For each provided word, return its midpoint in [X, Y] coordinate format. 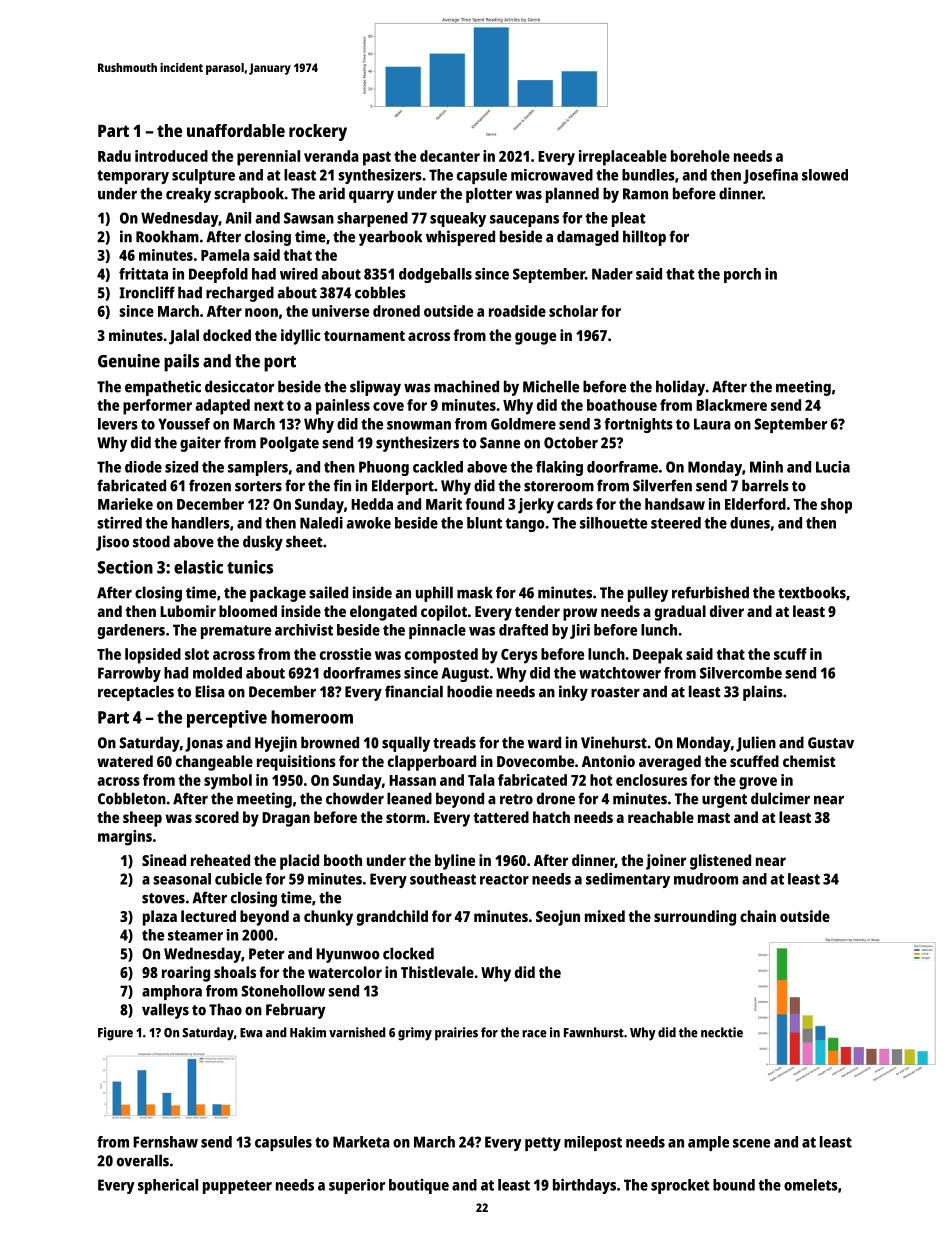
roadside [517, 311]
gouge [535, 338]
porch [742, 275]
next [269, 405]
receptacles [136, 693]
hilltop [644, 238]
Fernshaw [165, 1142]
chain [758, 916]
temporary [133, 177]
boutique [419, 1186]
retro [516, 799]
